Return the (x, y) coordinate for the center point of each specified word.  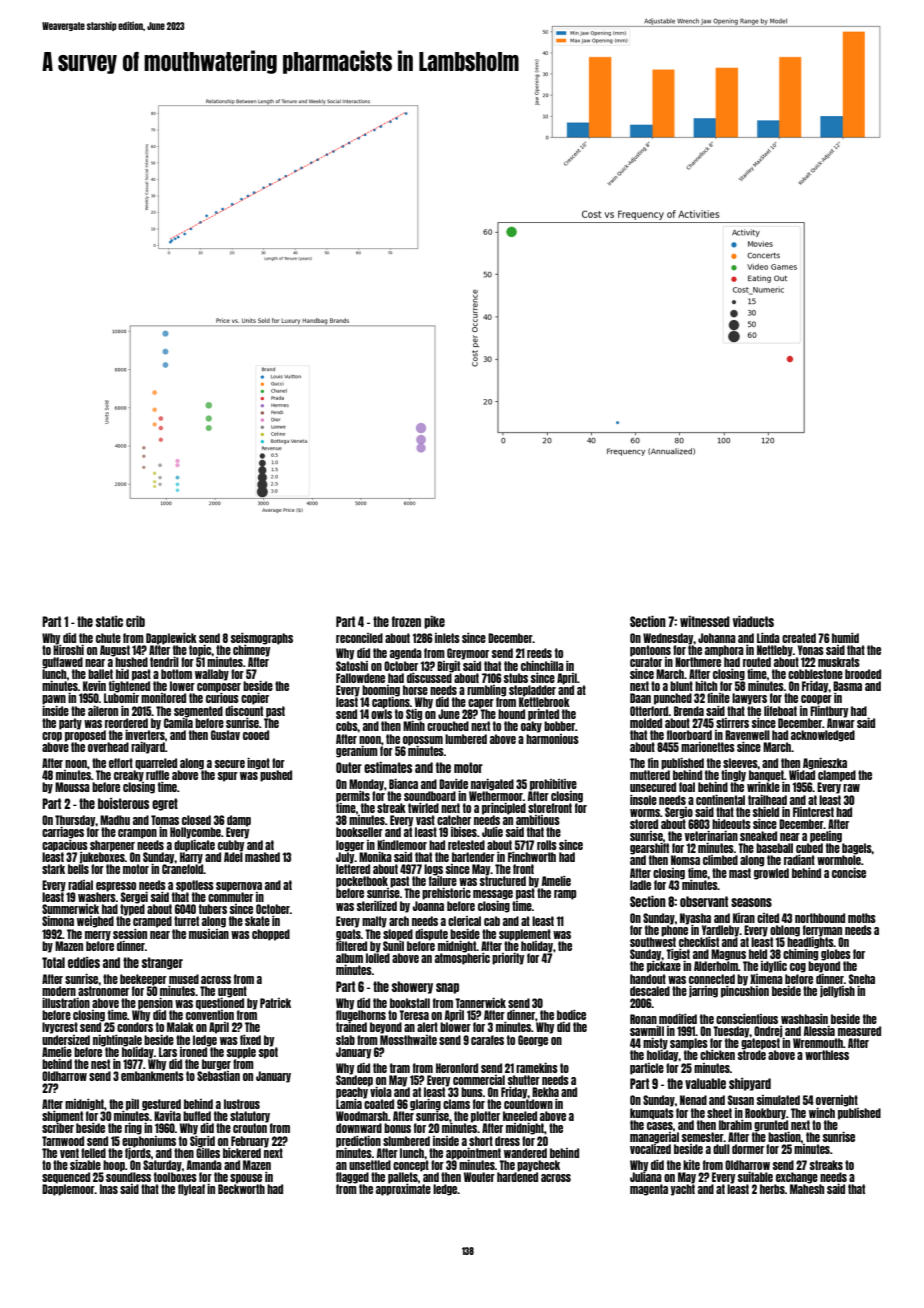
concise (849, 873)
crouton (250, 1128)
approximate (403, 1190)
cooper (816, 700)
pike (434, 622)
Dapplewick (171, 639)
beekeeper (143, 979)
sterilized (377, 906)
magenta (649, 1190)
